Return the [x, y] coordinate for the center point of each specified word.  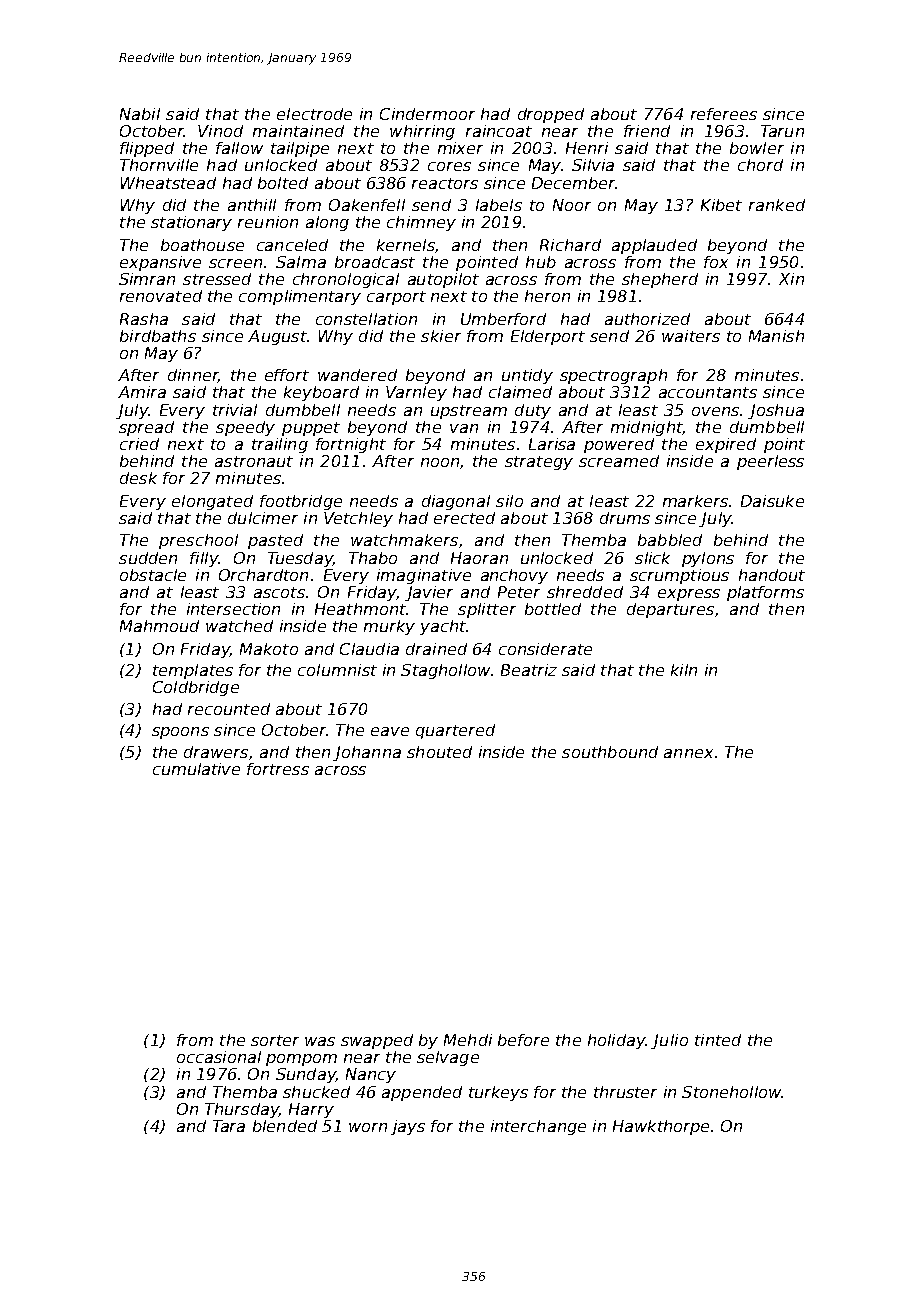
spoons [180, 733]
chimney [421, 223]
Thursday [242, 1110]
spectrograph [613, 376]
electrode [314, 114]
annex [688, 753]
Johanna [367, 753]
